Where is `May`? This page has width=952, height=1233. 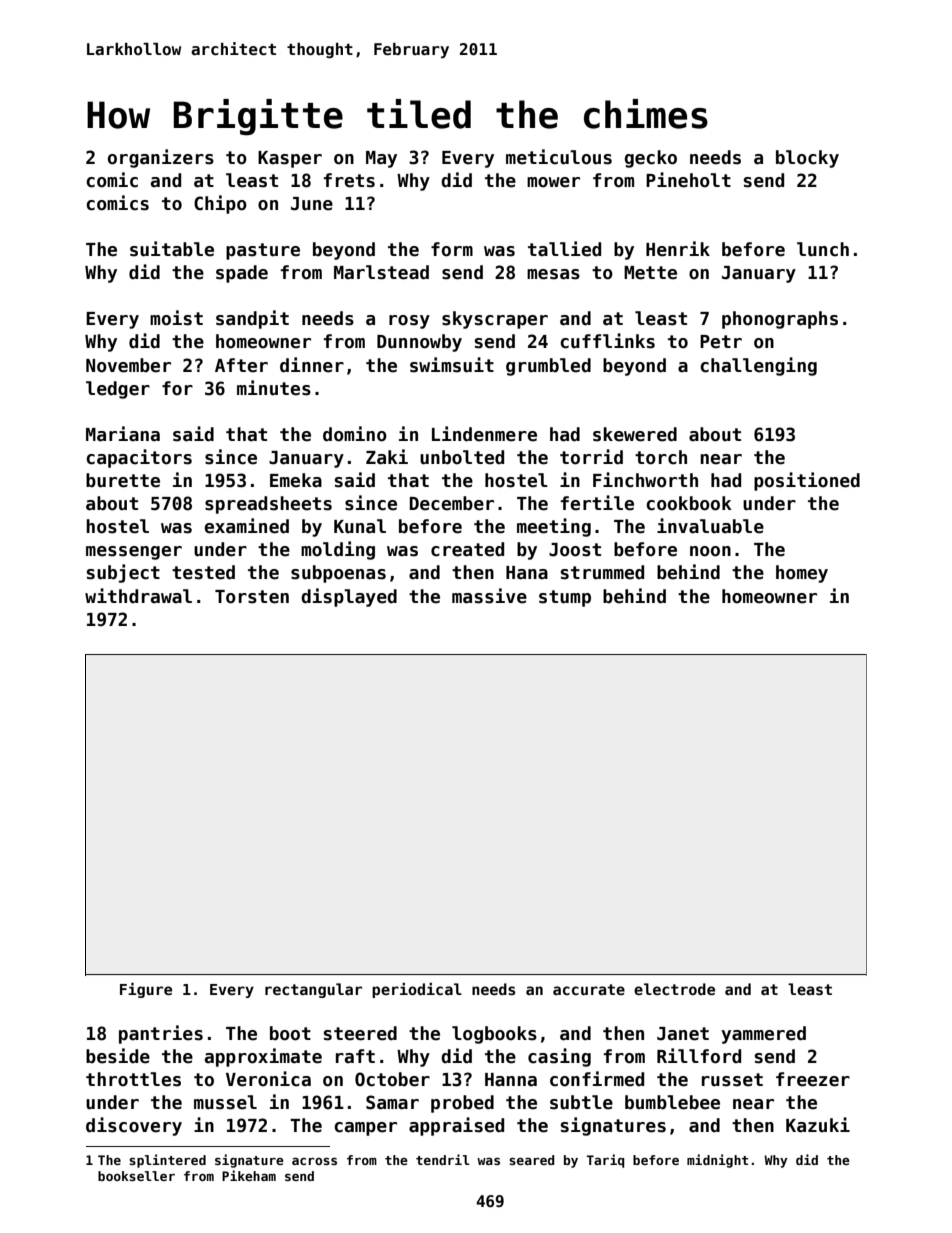 May is located at coordinates (381, 159).
